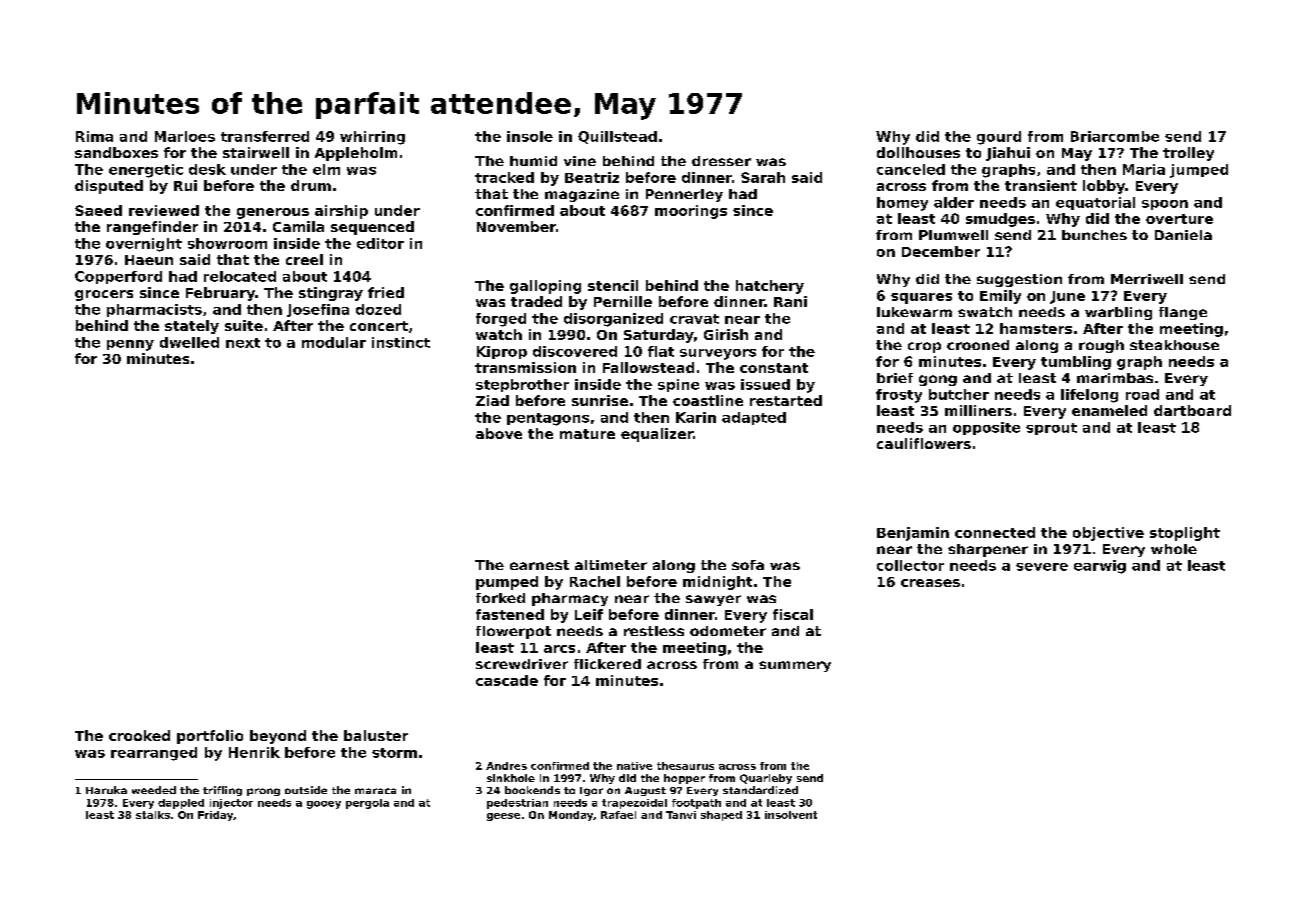 The width and height of the screenshot is (1308, 924). Describe the element at coordinates (559, 649) in the screenshot. I see `arcs` at that location.
